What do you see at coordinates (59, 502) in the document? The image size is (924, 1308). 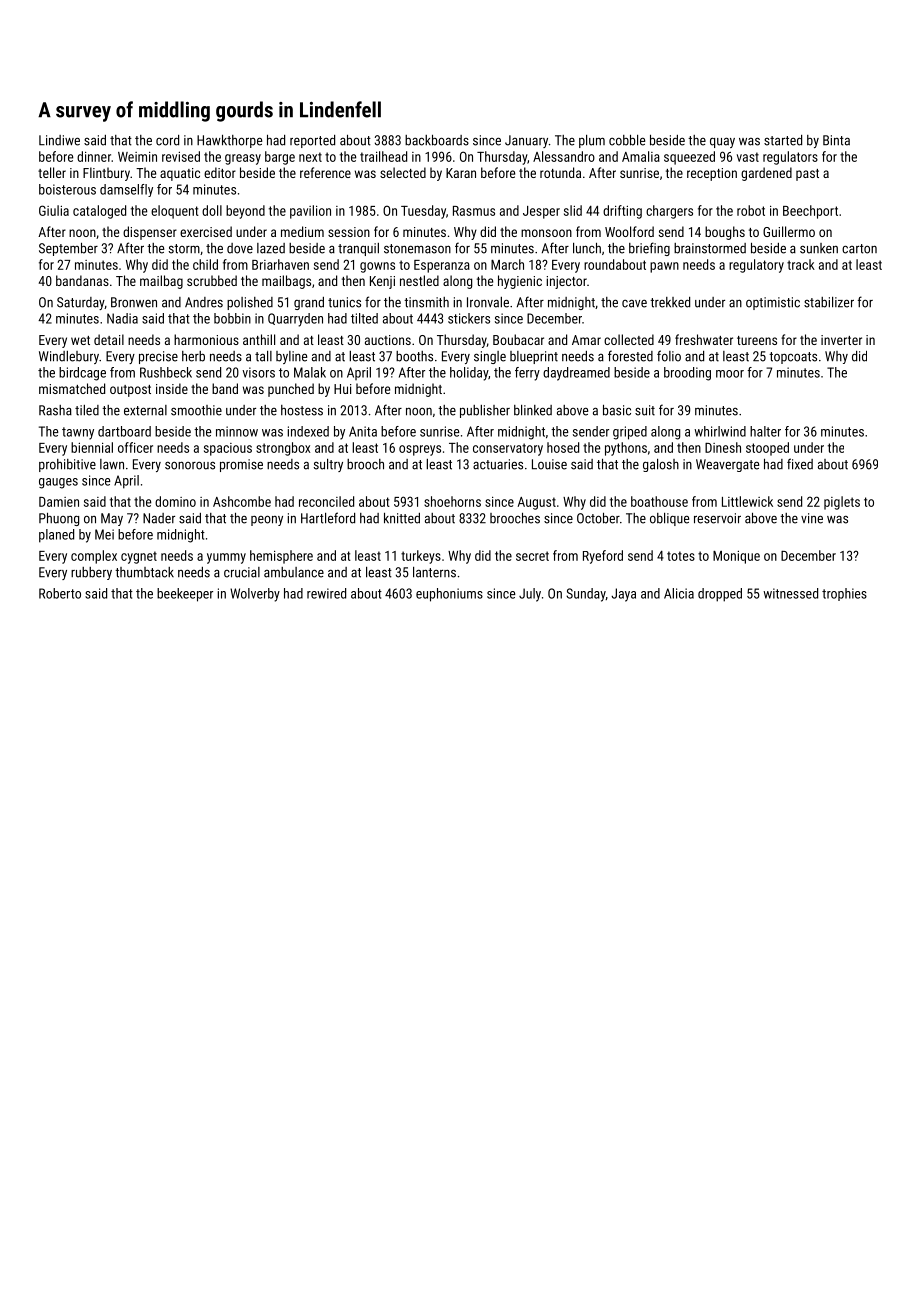 I see `Damien` at bounding box center [59, 502].
